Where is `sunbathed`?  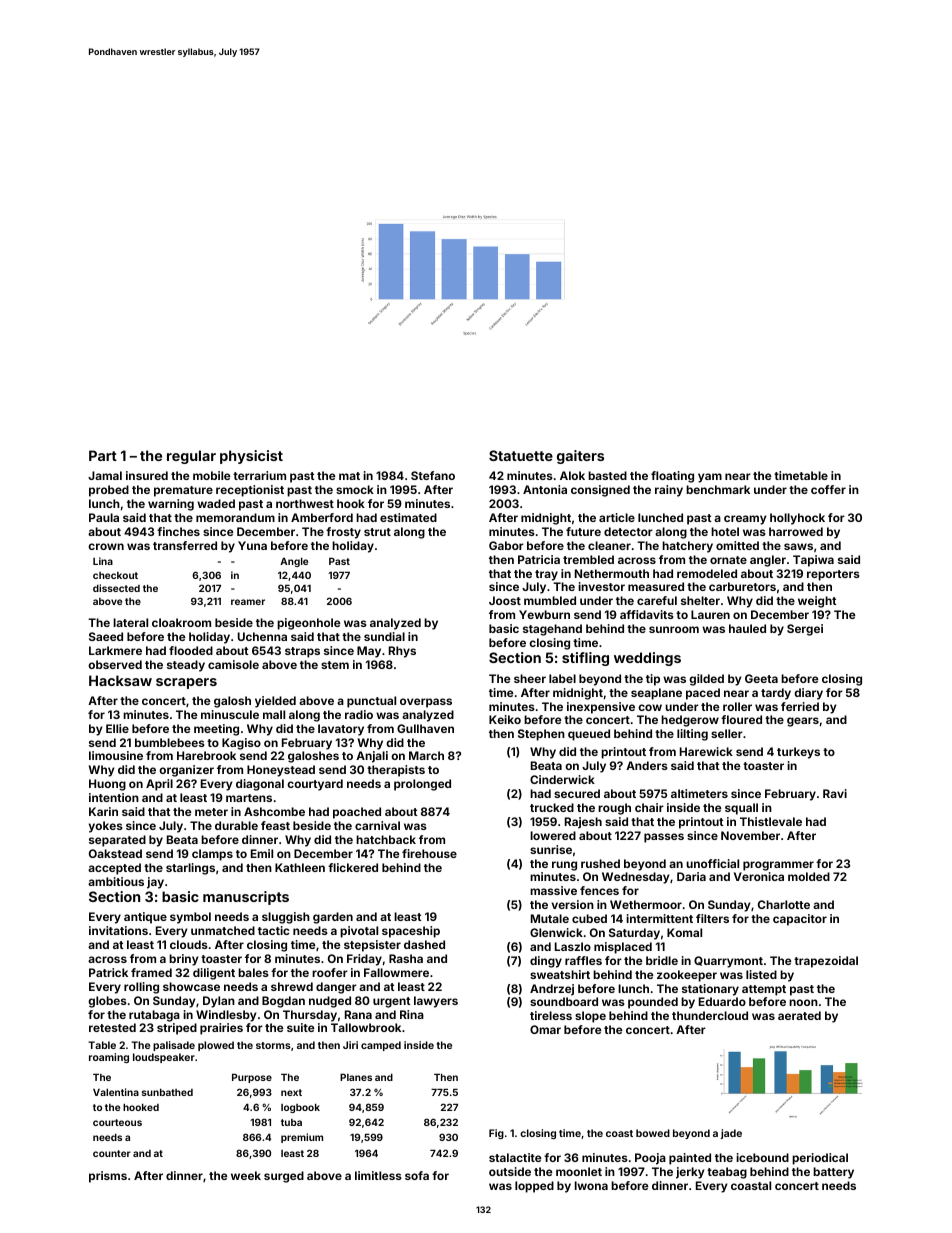 sunbathed is located at coordinates (167, 1092).
